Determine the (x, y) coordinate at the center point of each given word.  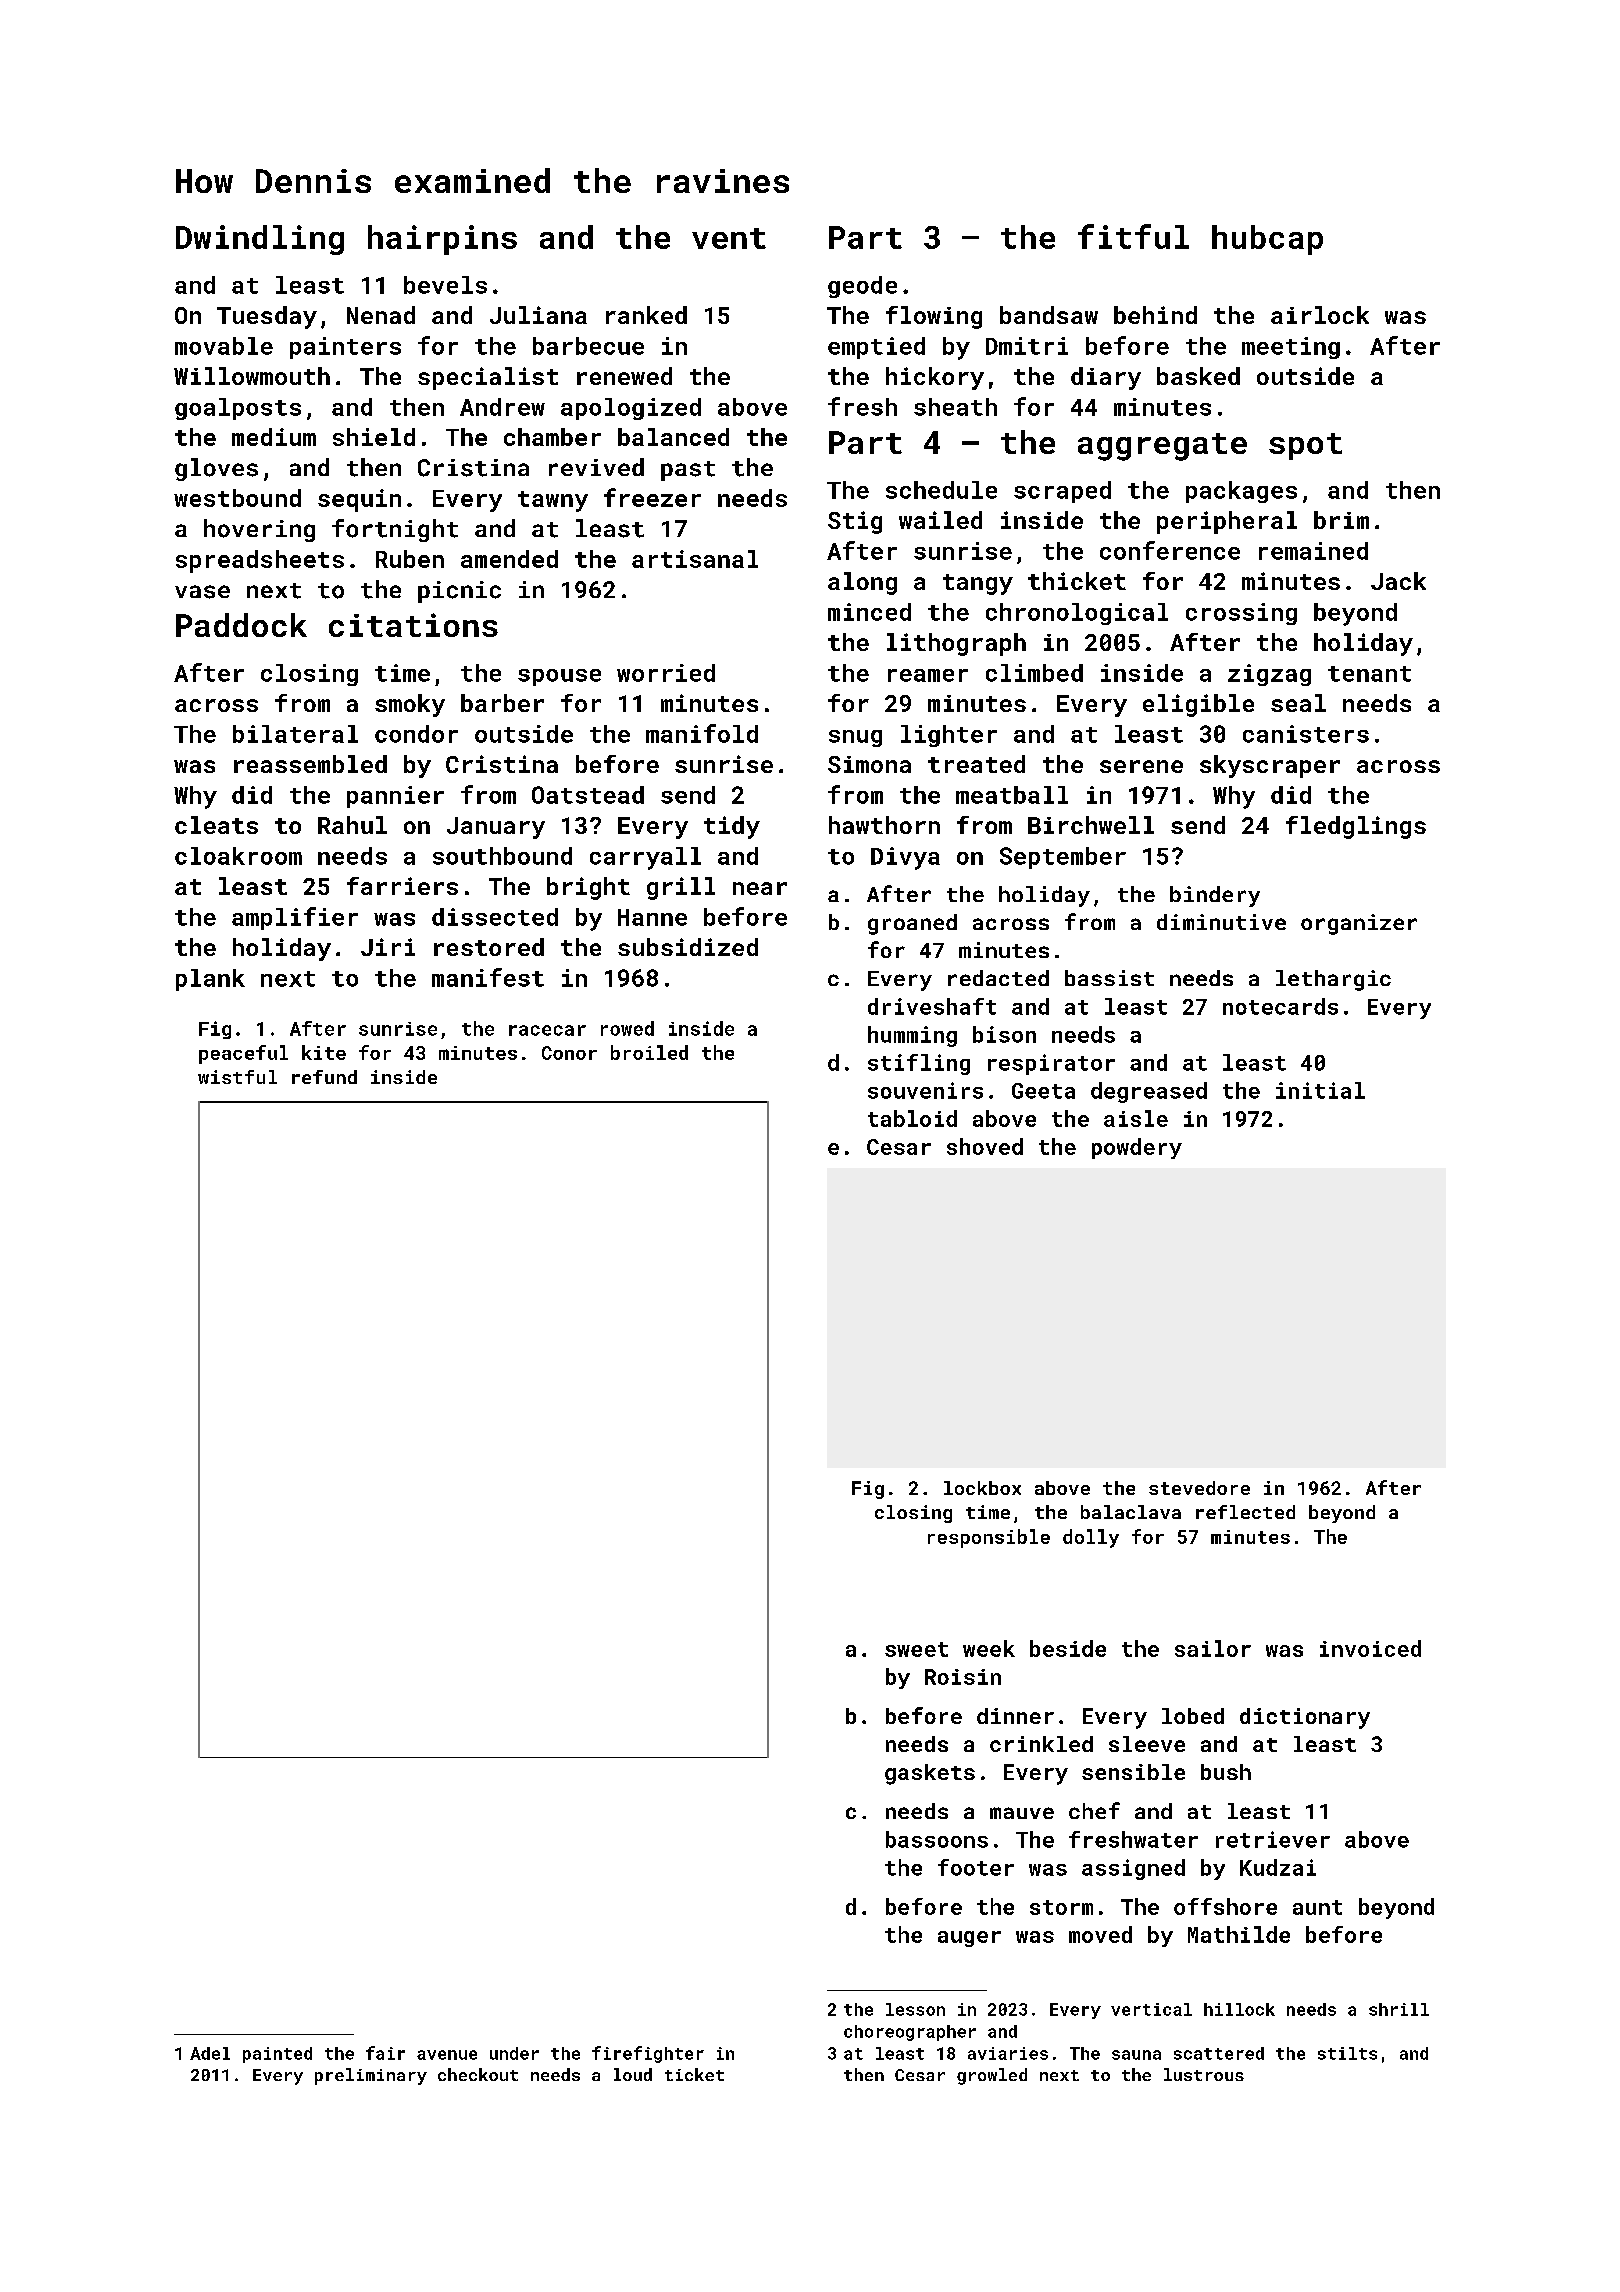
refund (324, 1077)
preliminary (371, 2076)
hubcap (1267, 240)
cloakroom (238, 856)
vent (729, 238)
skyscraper (1270, 766)
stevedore (1199, 1488)
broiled (649, 1052)
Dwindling (260, 240)
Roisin (963, 1677)
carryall (645, 858)
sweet (916, 1649)
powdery (1137, 1148)
